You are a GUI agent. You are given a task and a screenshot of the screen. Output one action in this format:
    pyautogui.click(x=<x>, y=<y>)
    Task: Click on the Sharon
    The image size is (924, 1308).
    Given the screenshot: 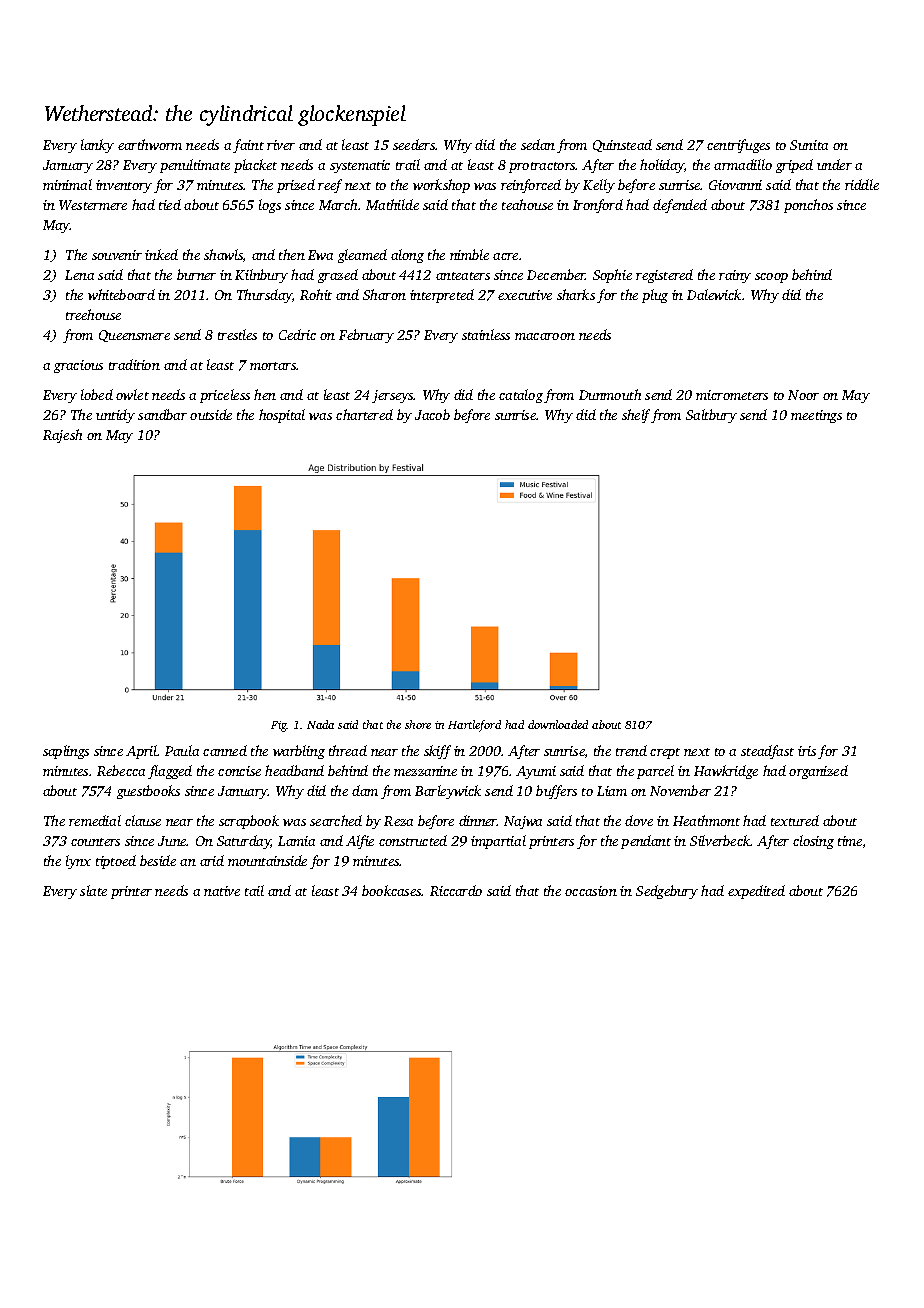 What is the action you would take?
    pyautogui.click(x=384, y=294)
